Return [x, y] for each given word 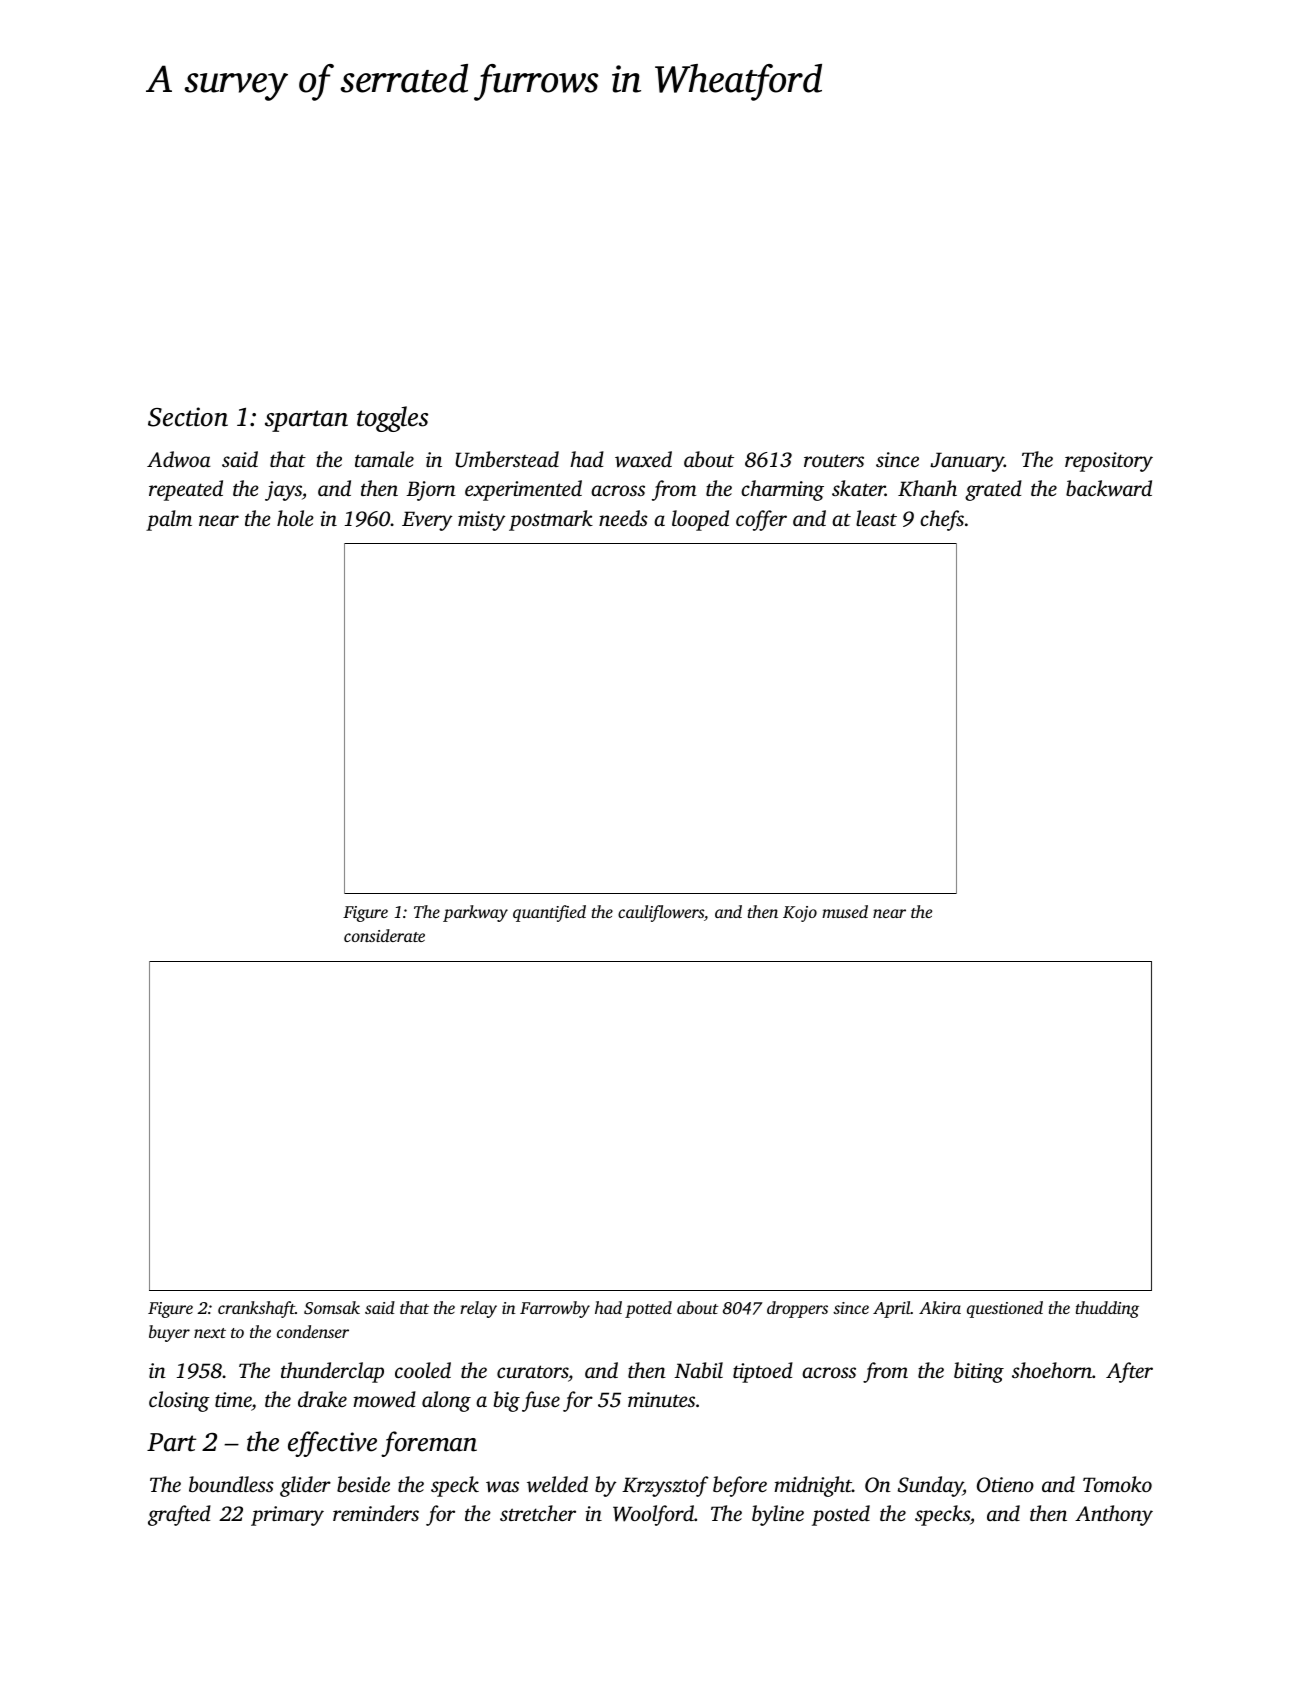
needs [623, 518]
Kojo [800, 914]
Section [188, 417]
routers [834, 460]
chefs [942, 520]
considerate [384, 935]
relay [478, 1309]
